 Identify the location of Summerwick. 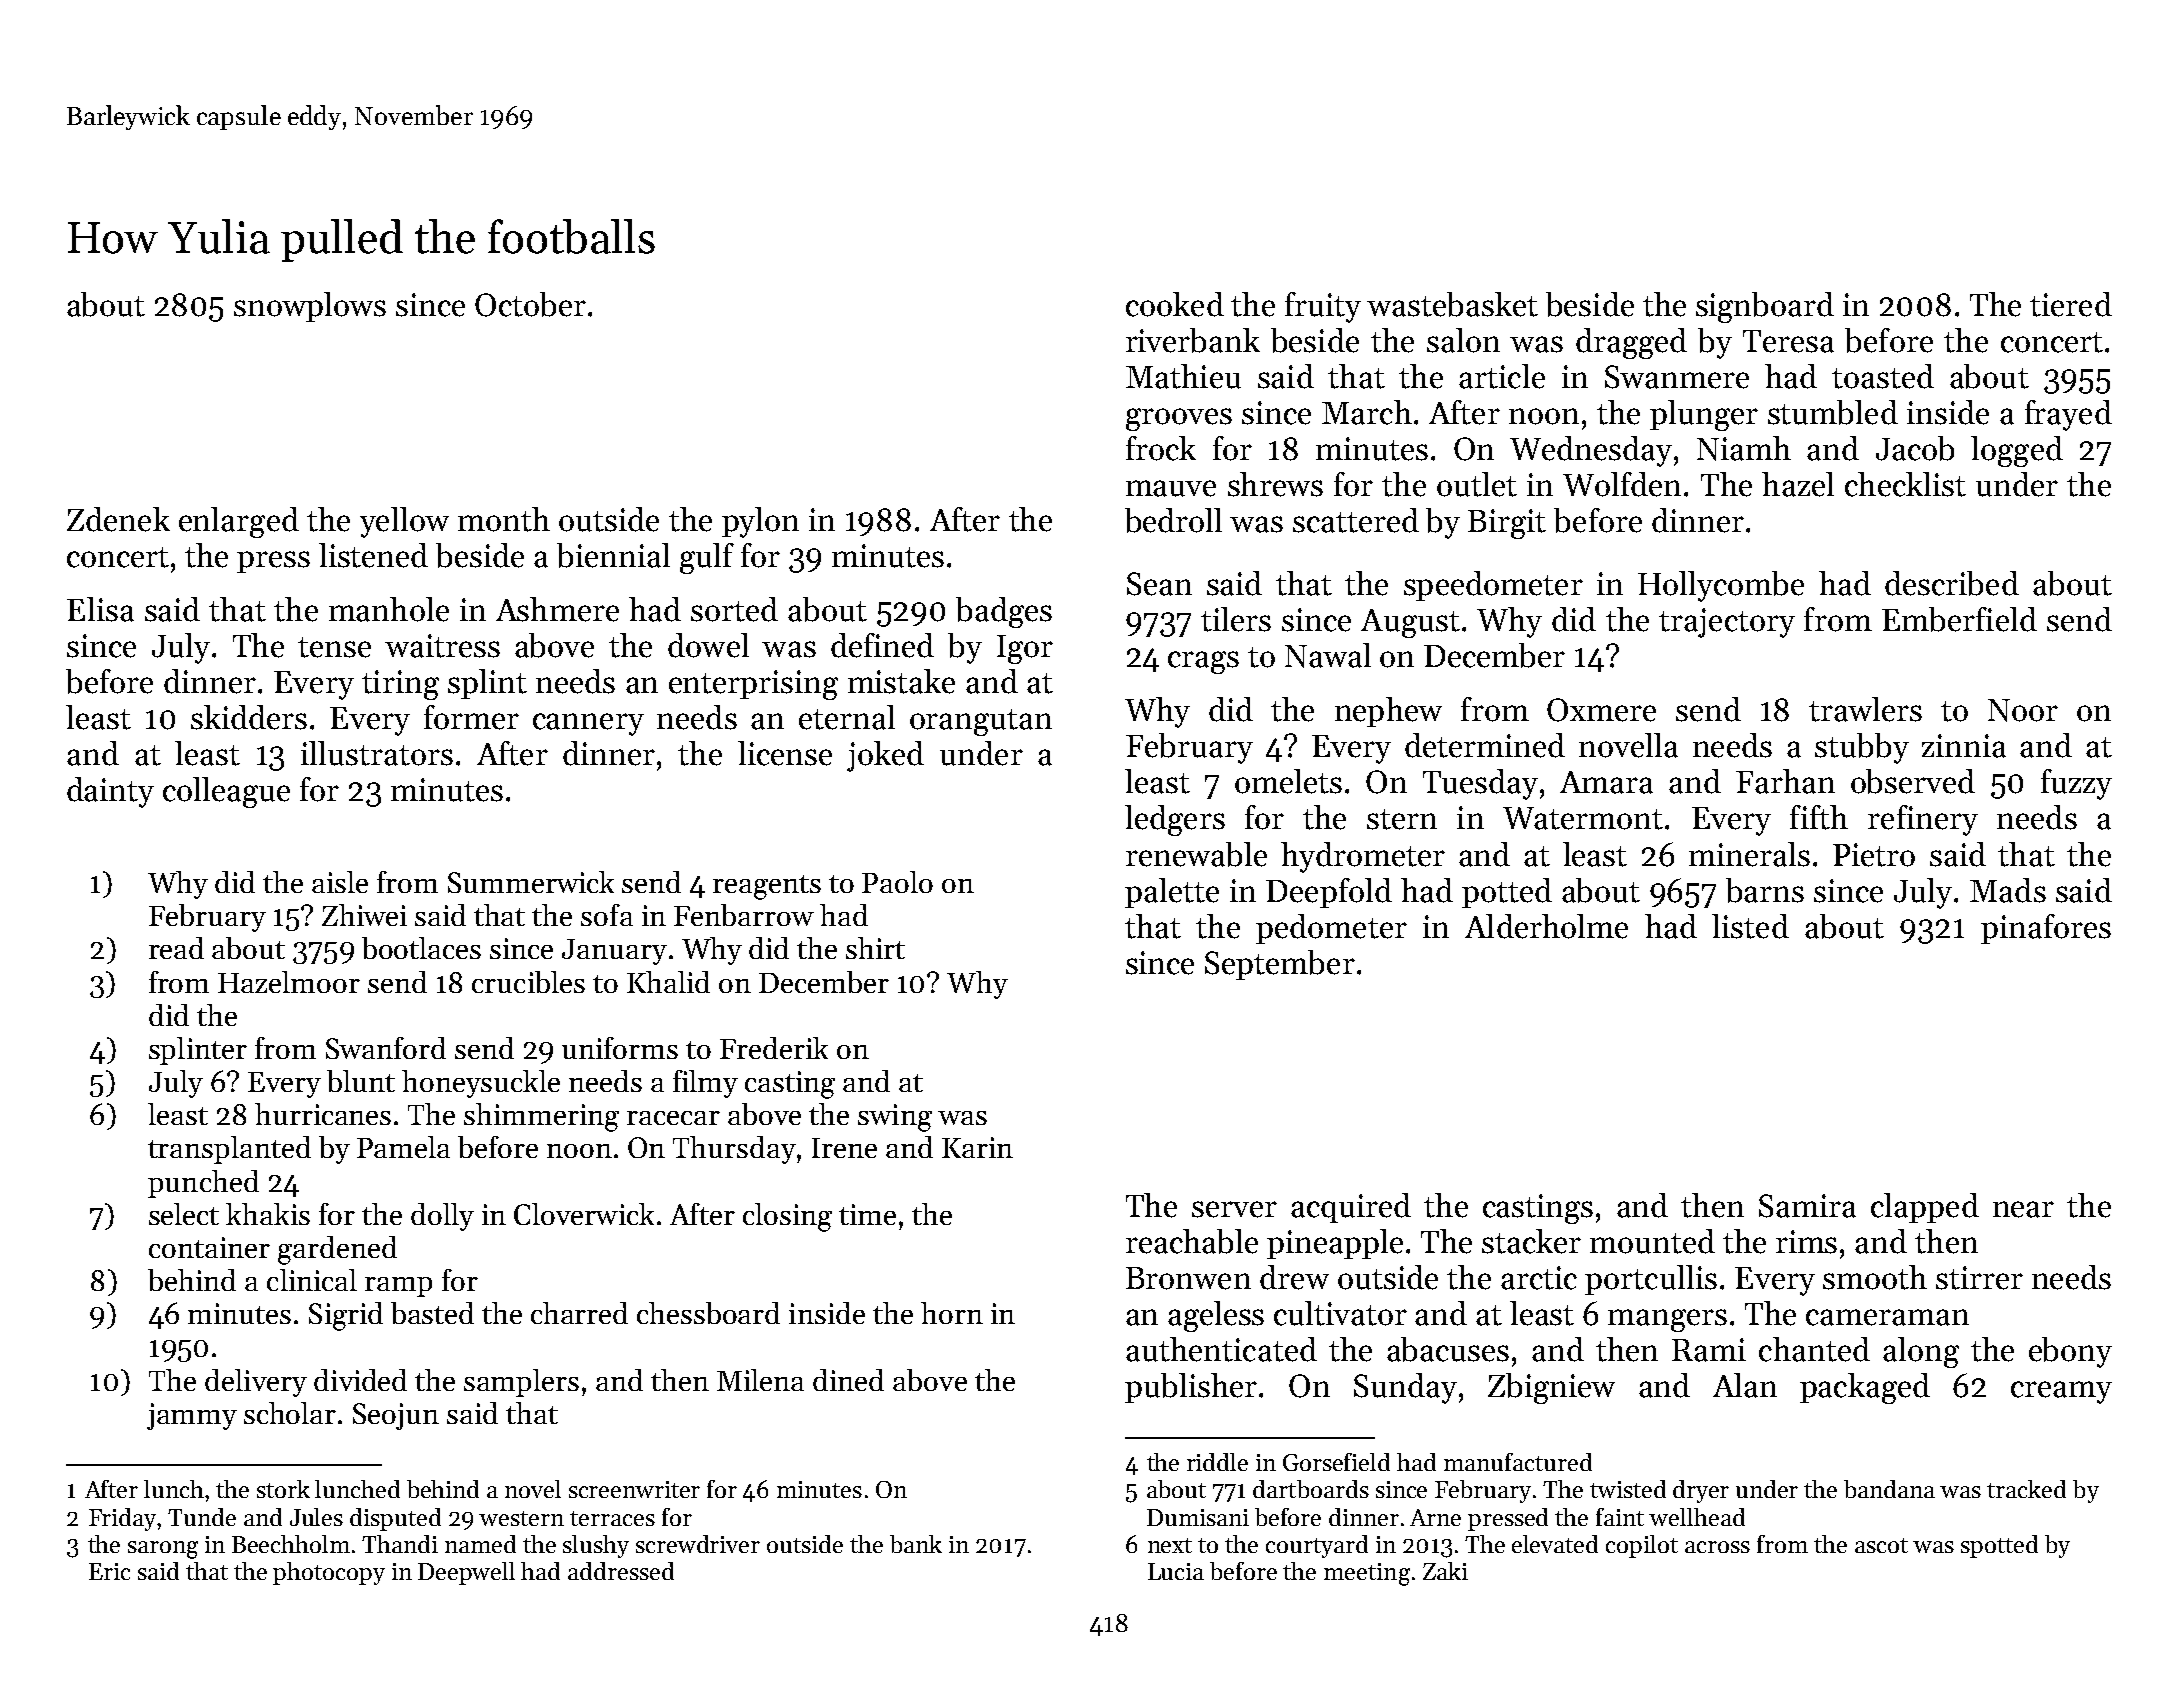
(531, 882).
